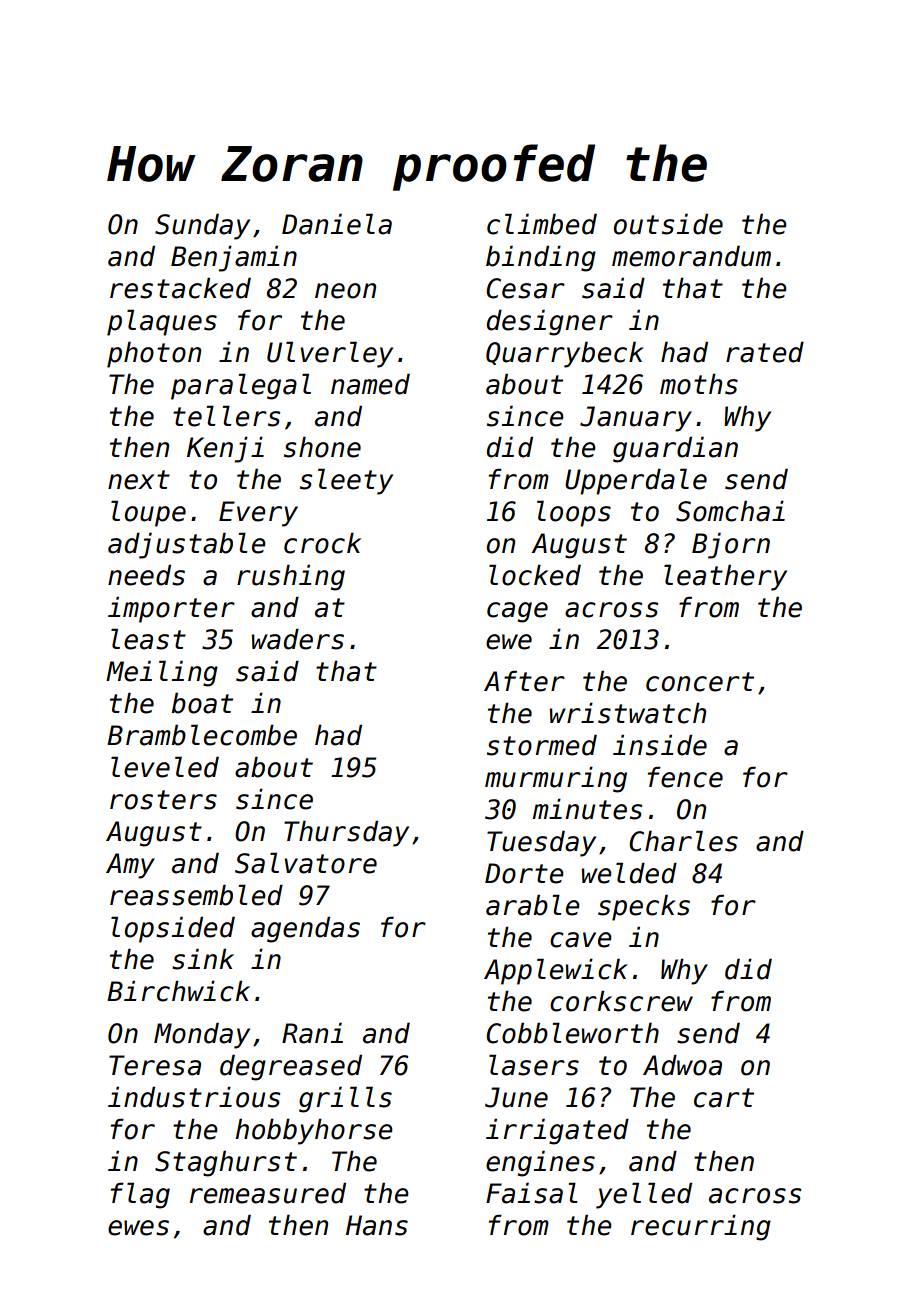  I want to click on Applewick, so click(556, 971).
